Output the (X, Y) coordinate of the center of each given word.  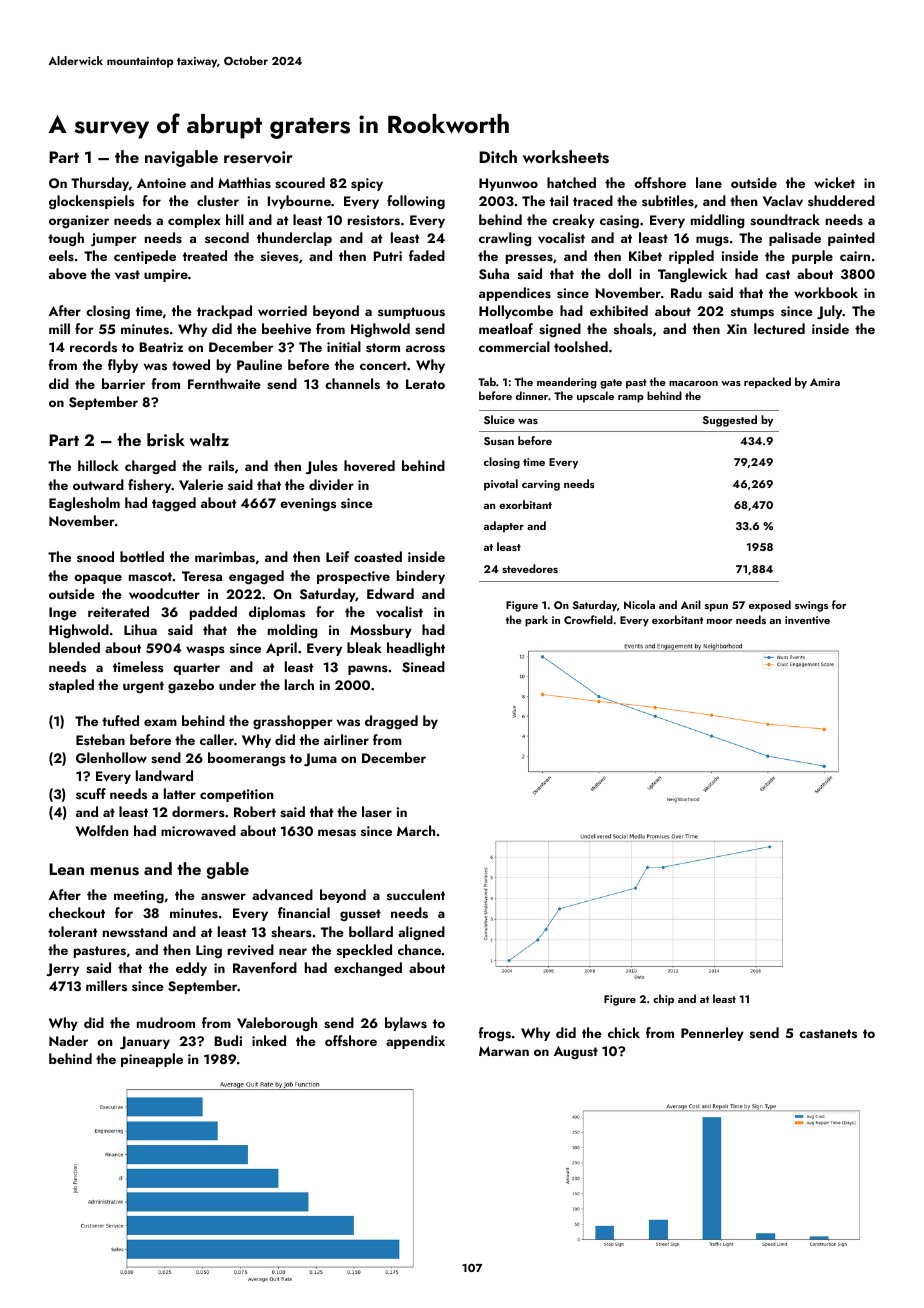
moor (720, 621)
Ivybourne (299, 202)
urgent (143, 687)
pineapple (152, 1060)
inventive (807, 620)
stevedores (530, 568)
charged (150, 467)
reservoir (258, 157)
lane (709, 182)
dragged (391, 722)
